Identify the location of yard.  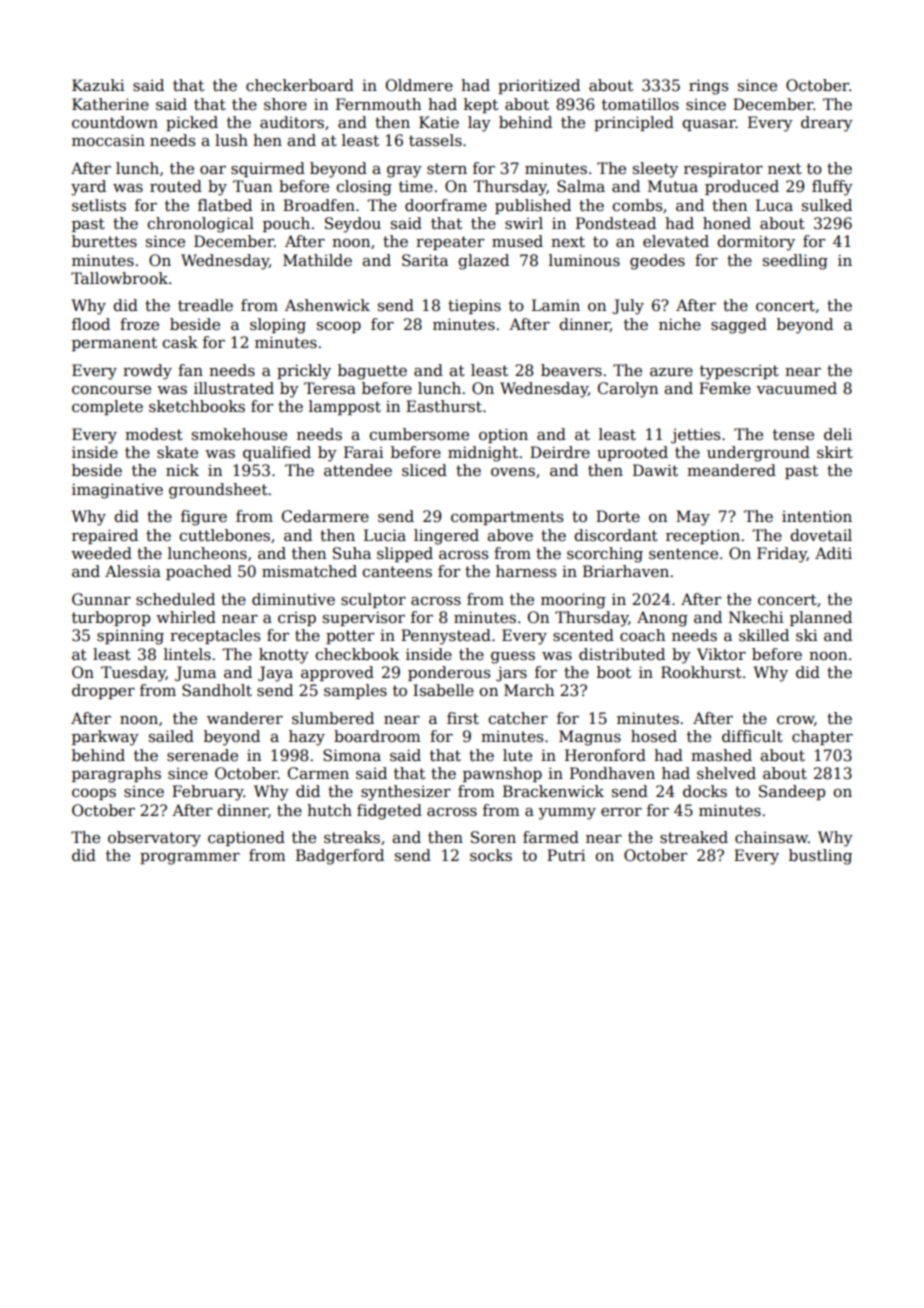
(88, 188).
